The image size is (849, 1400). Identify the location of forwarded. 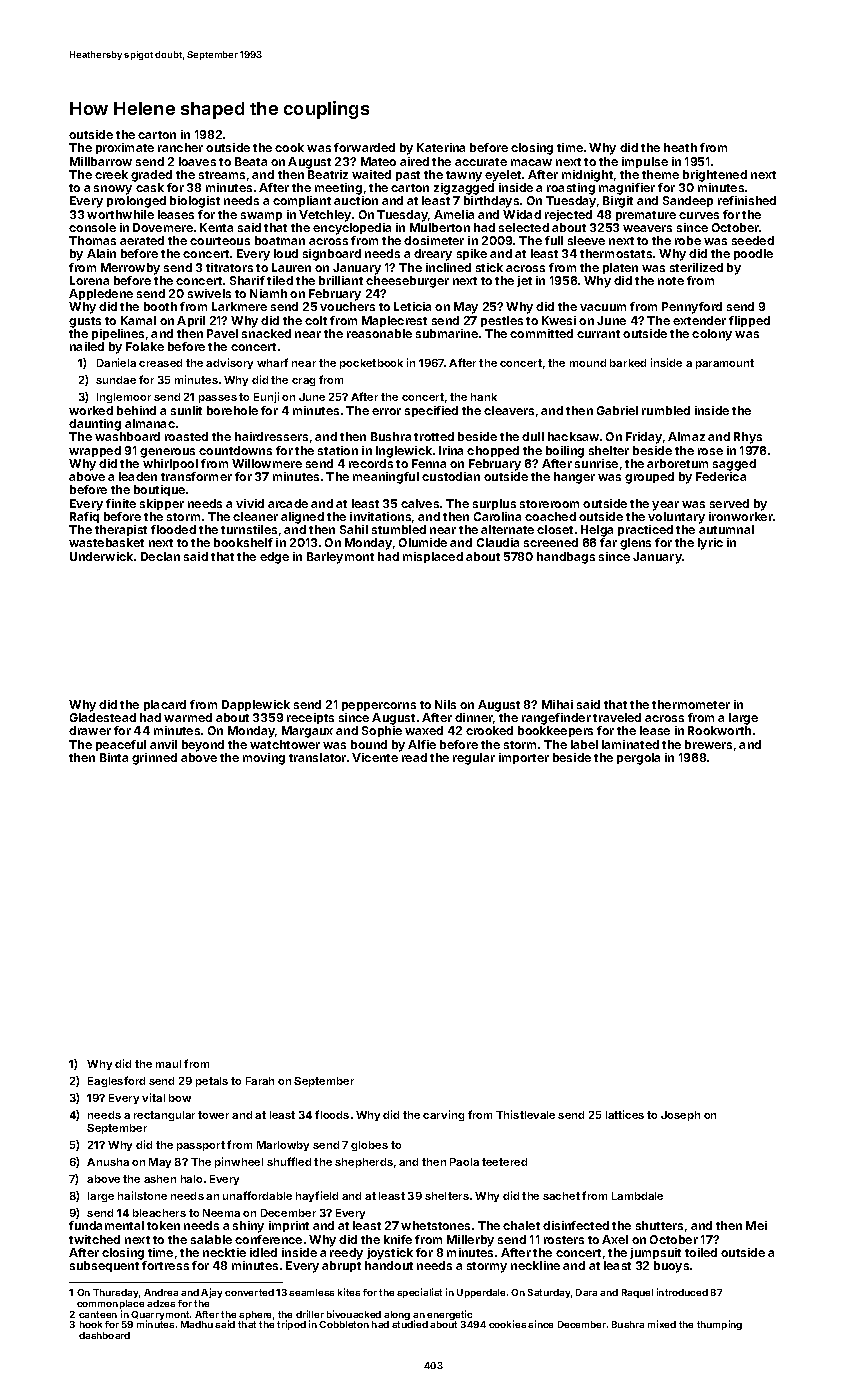
(364, 147).
